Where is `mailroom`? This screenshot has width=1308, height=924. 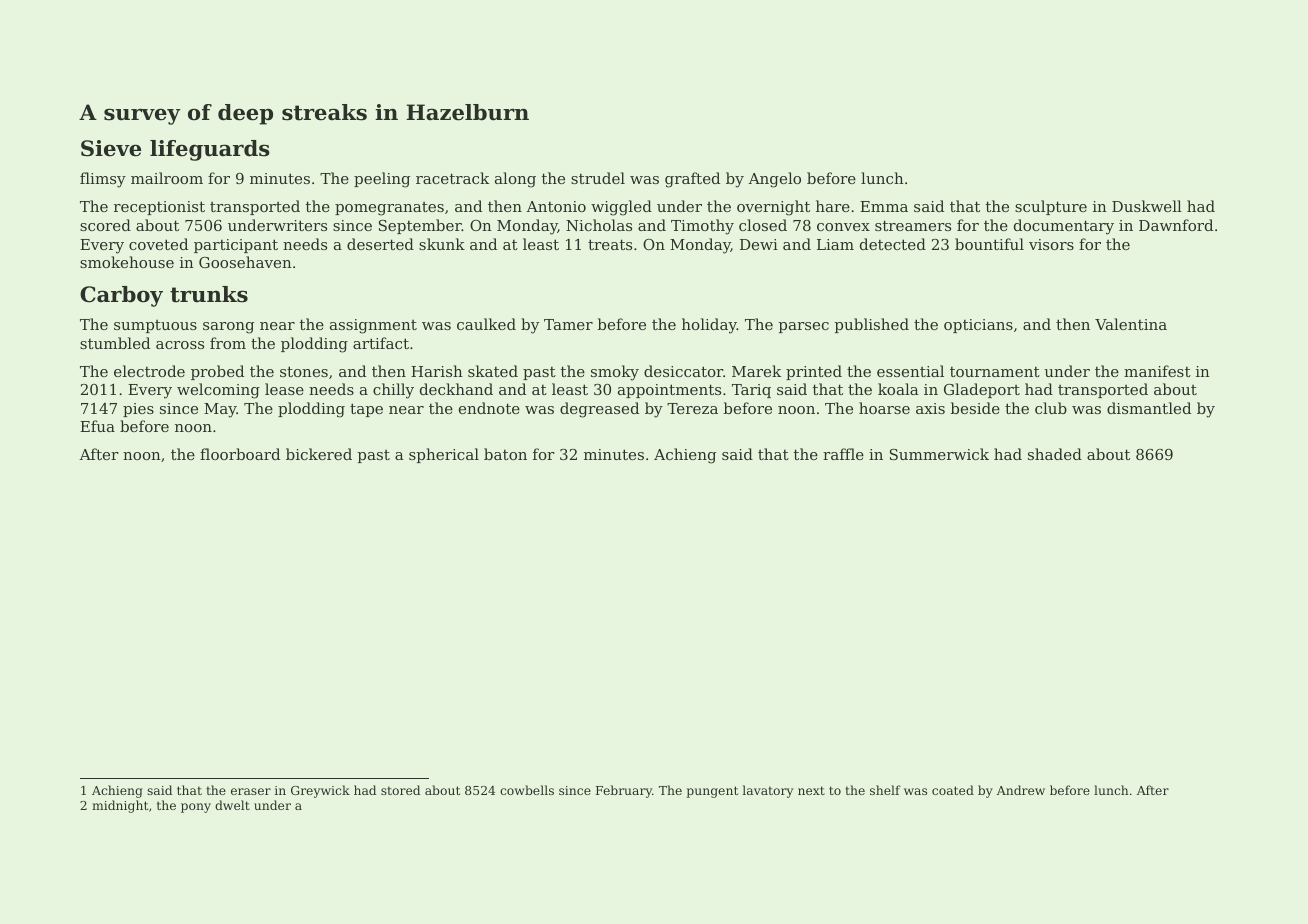
mailroom is located at coordinates (167, 178).
